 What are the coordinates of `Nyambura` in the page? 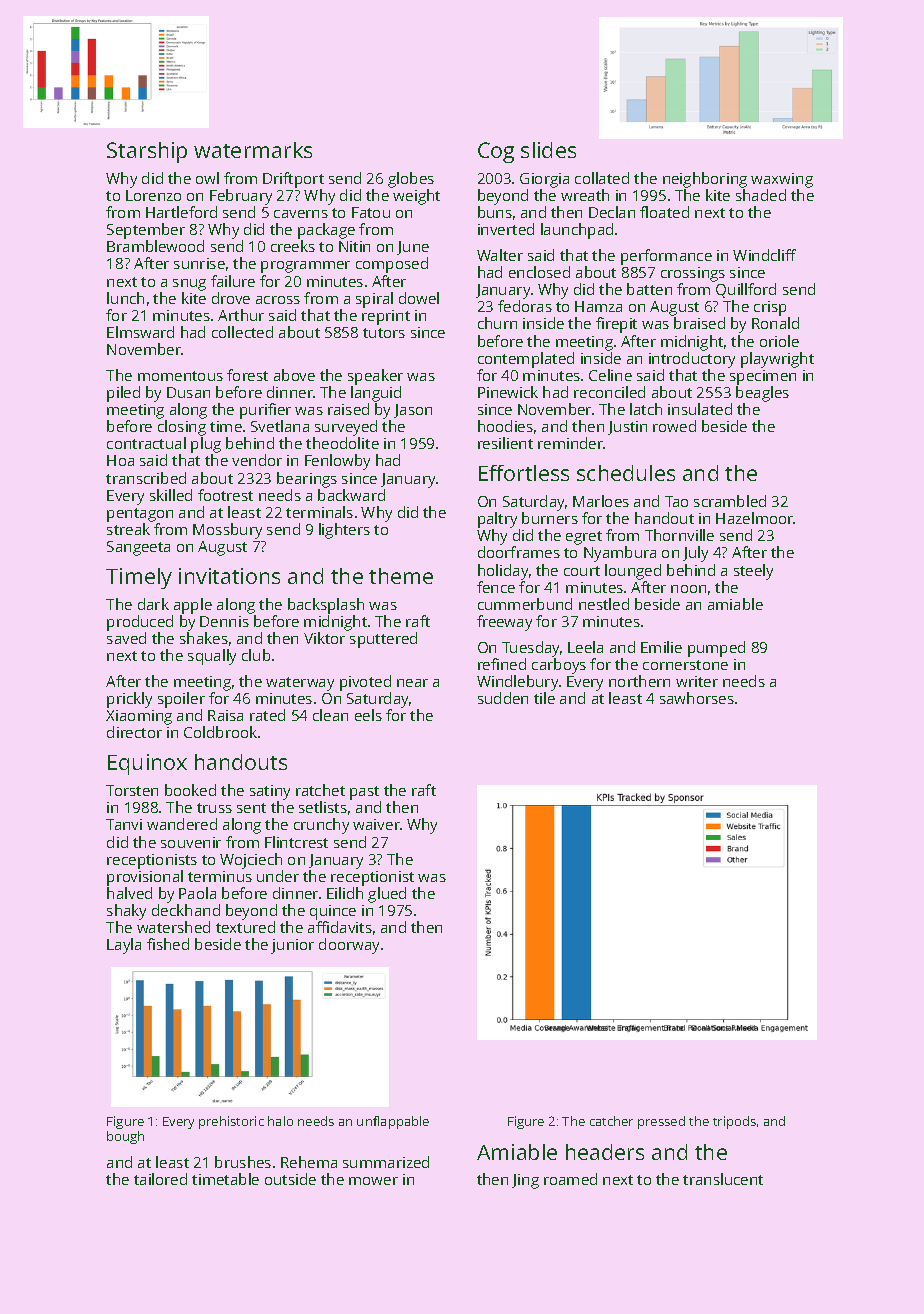 It's located at (620, 554).
